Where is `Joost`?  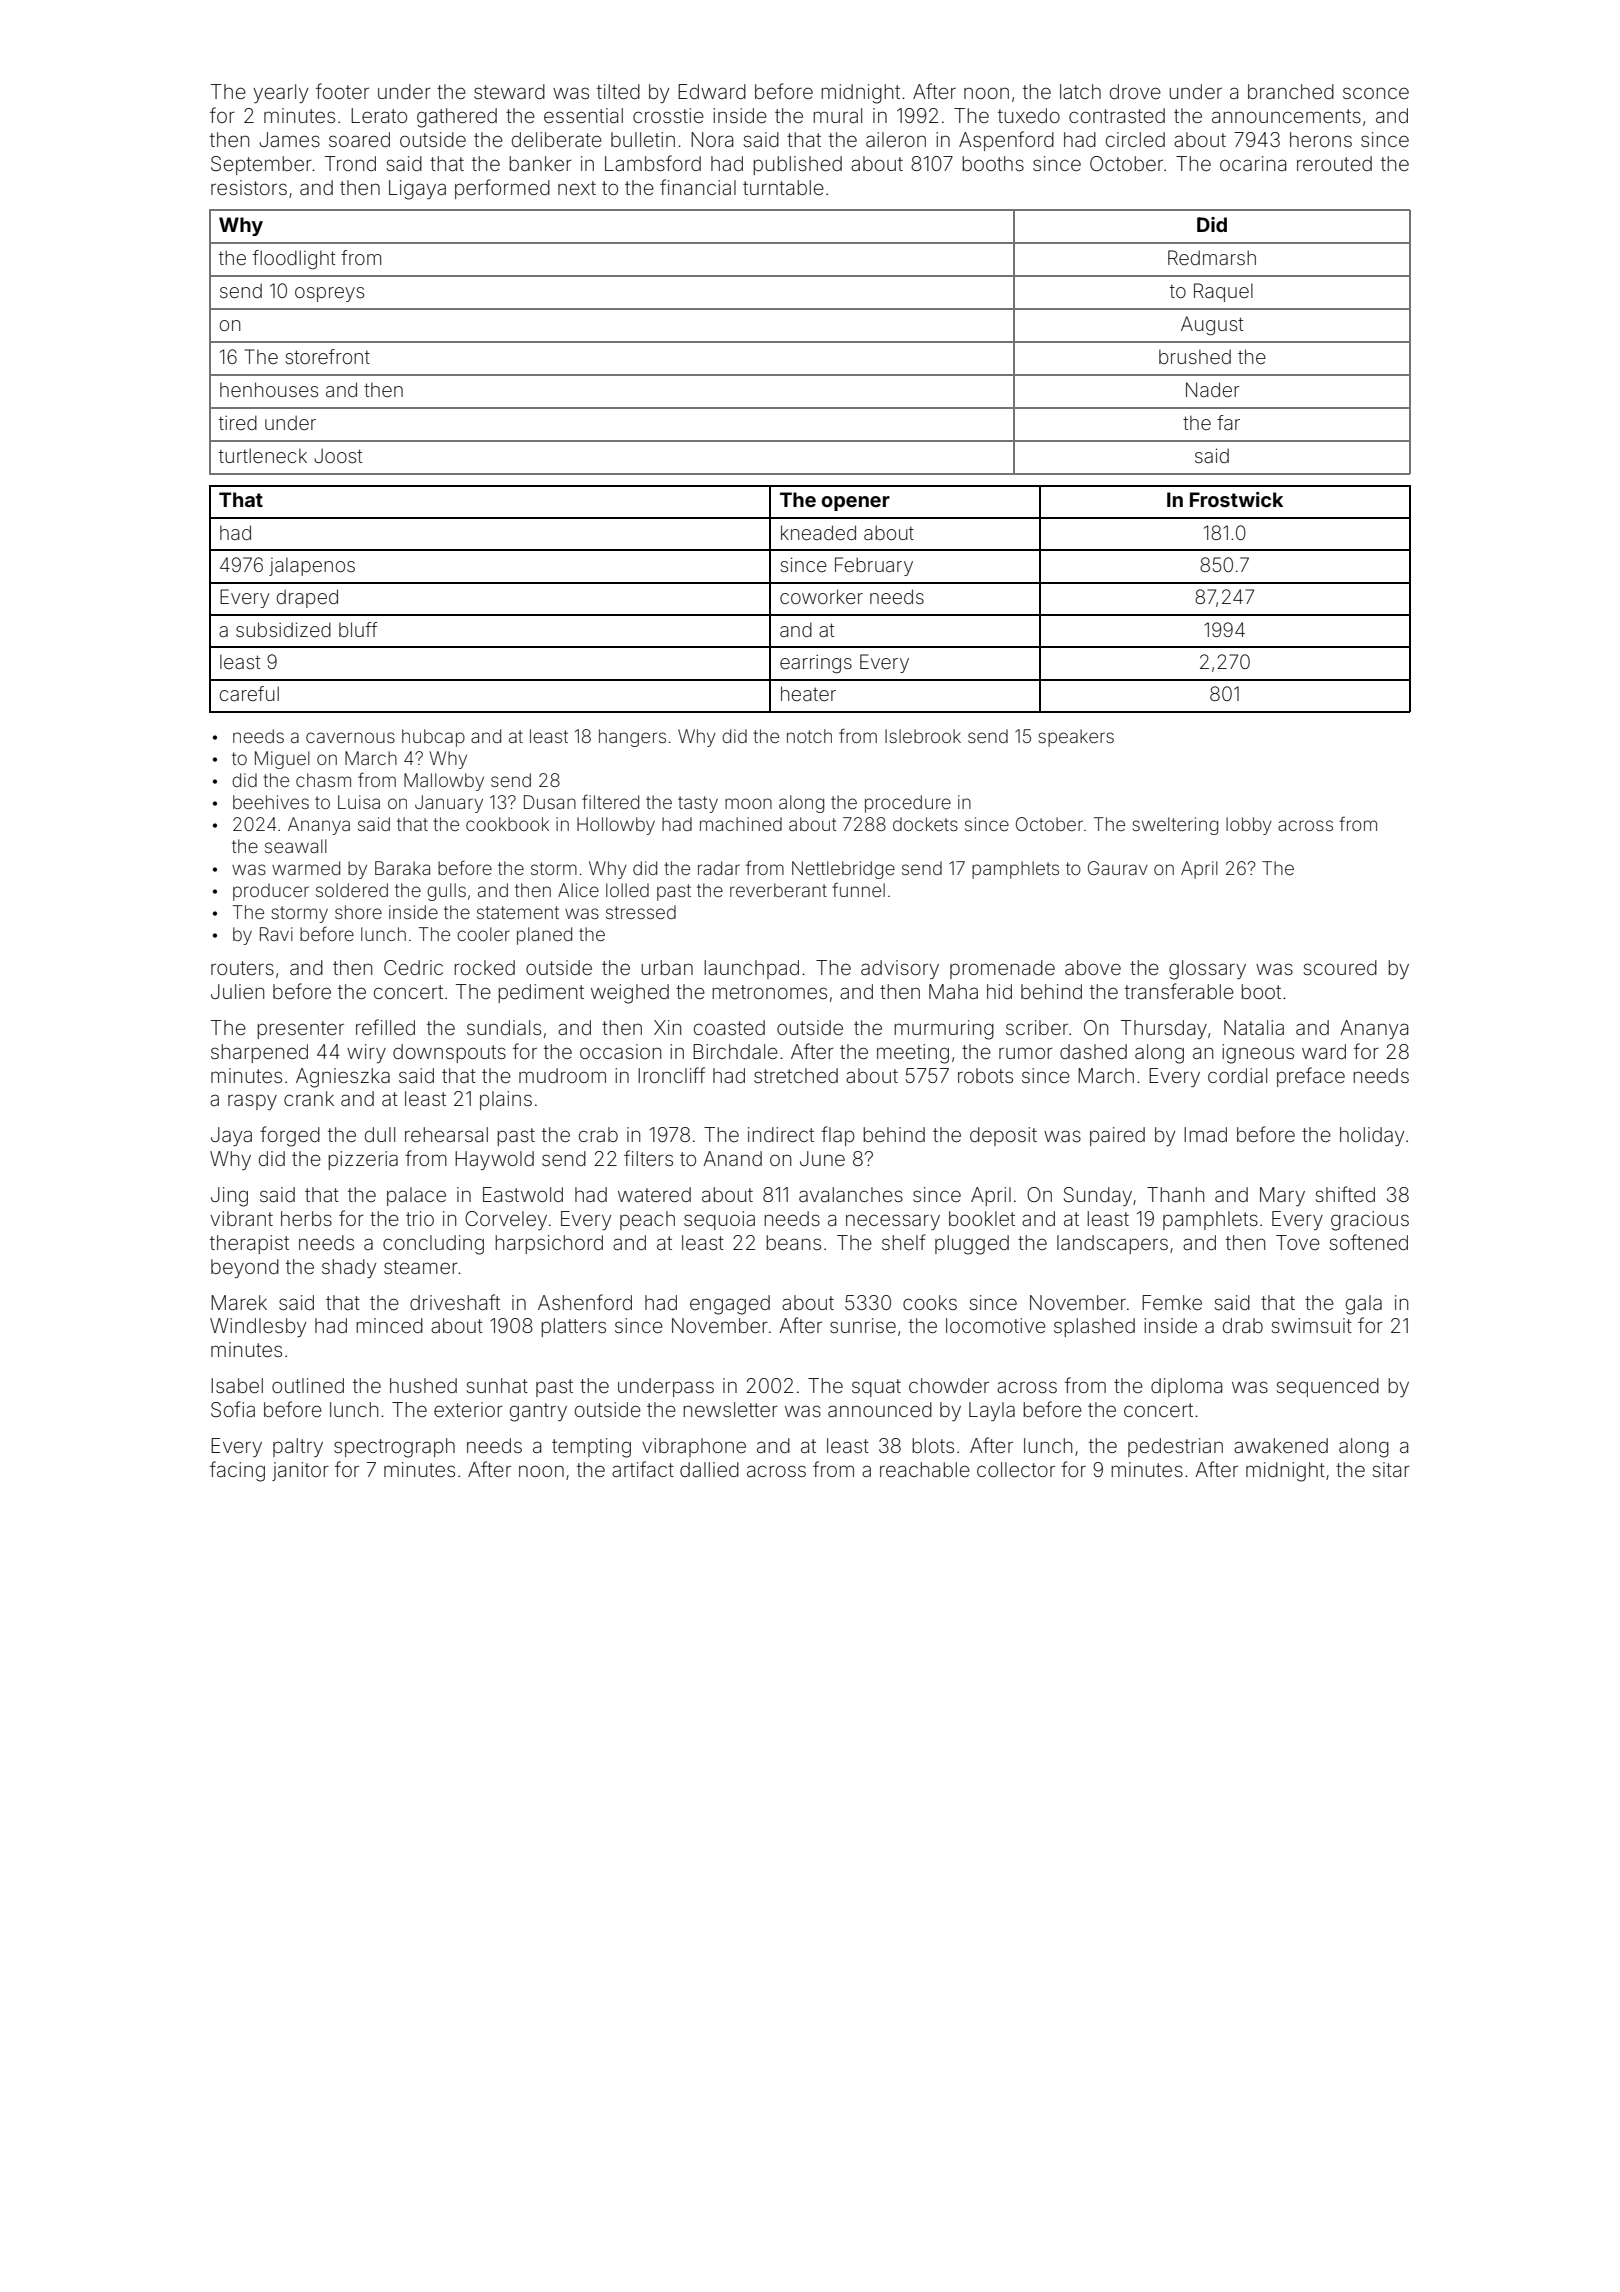 Joost is located at coordinates (338, 455).
